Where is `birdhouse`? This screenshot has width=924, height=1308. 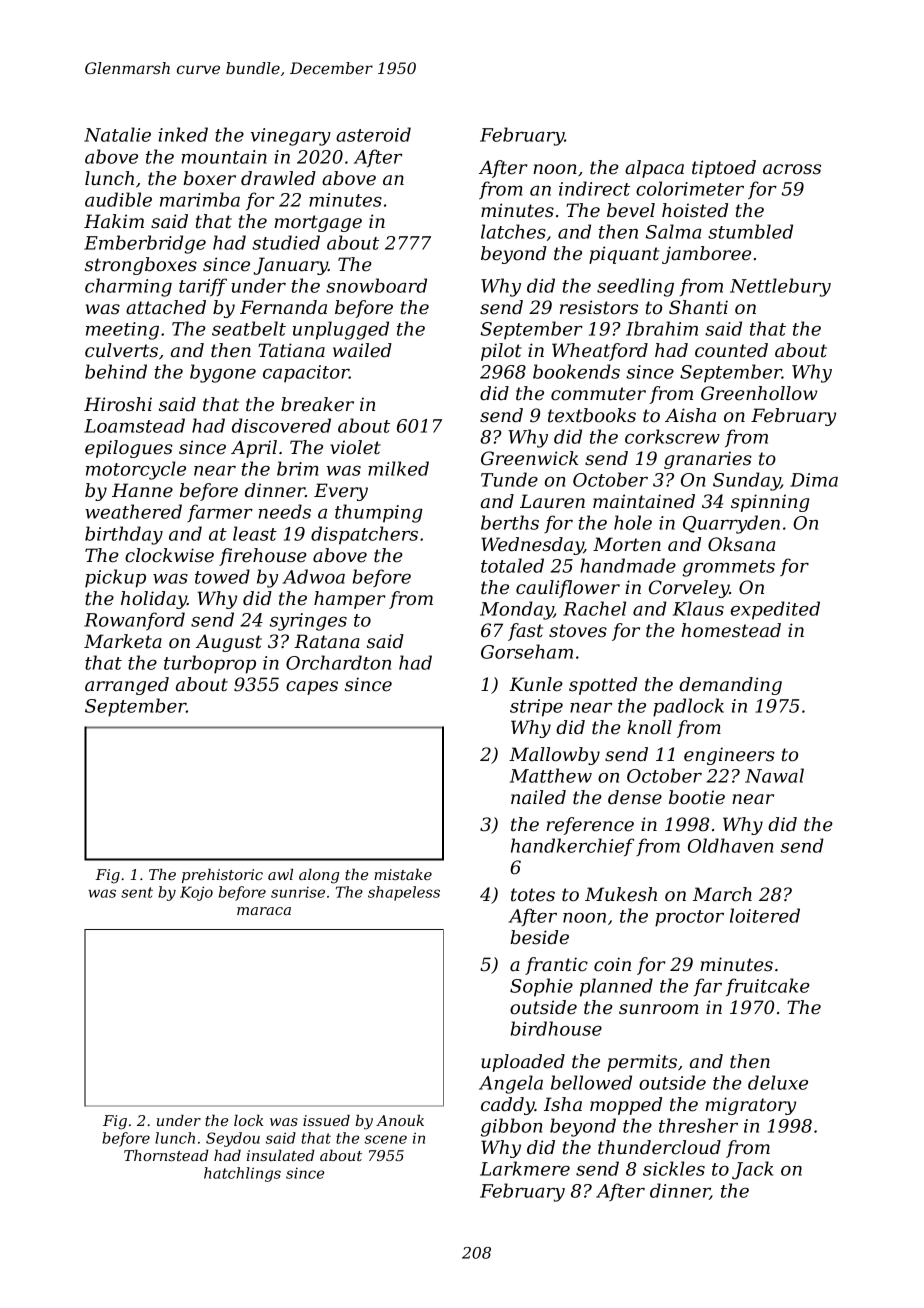
birdhouse is located at coordinates (556, 1028).
